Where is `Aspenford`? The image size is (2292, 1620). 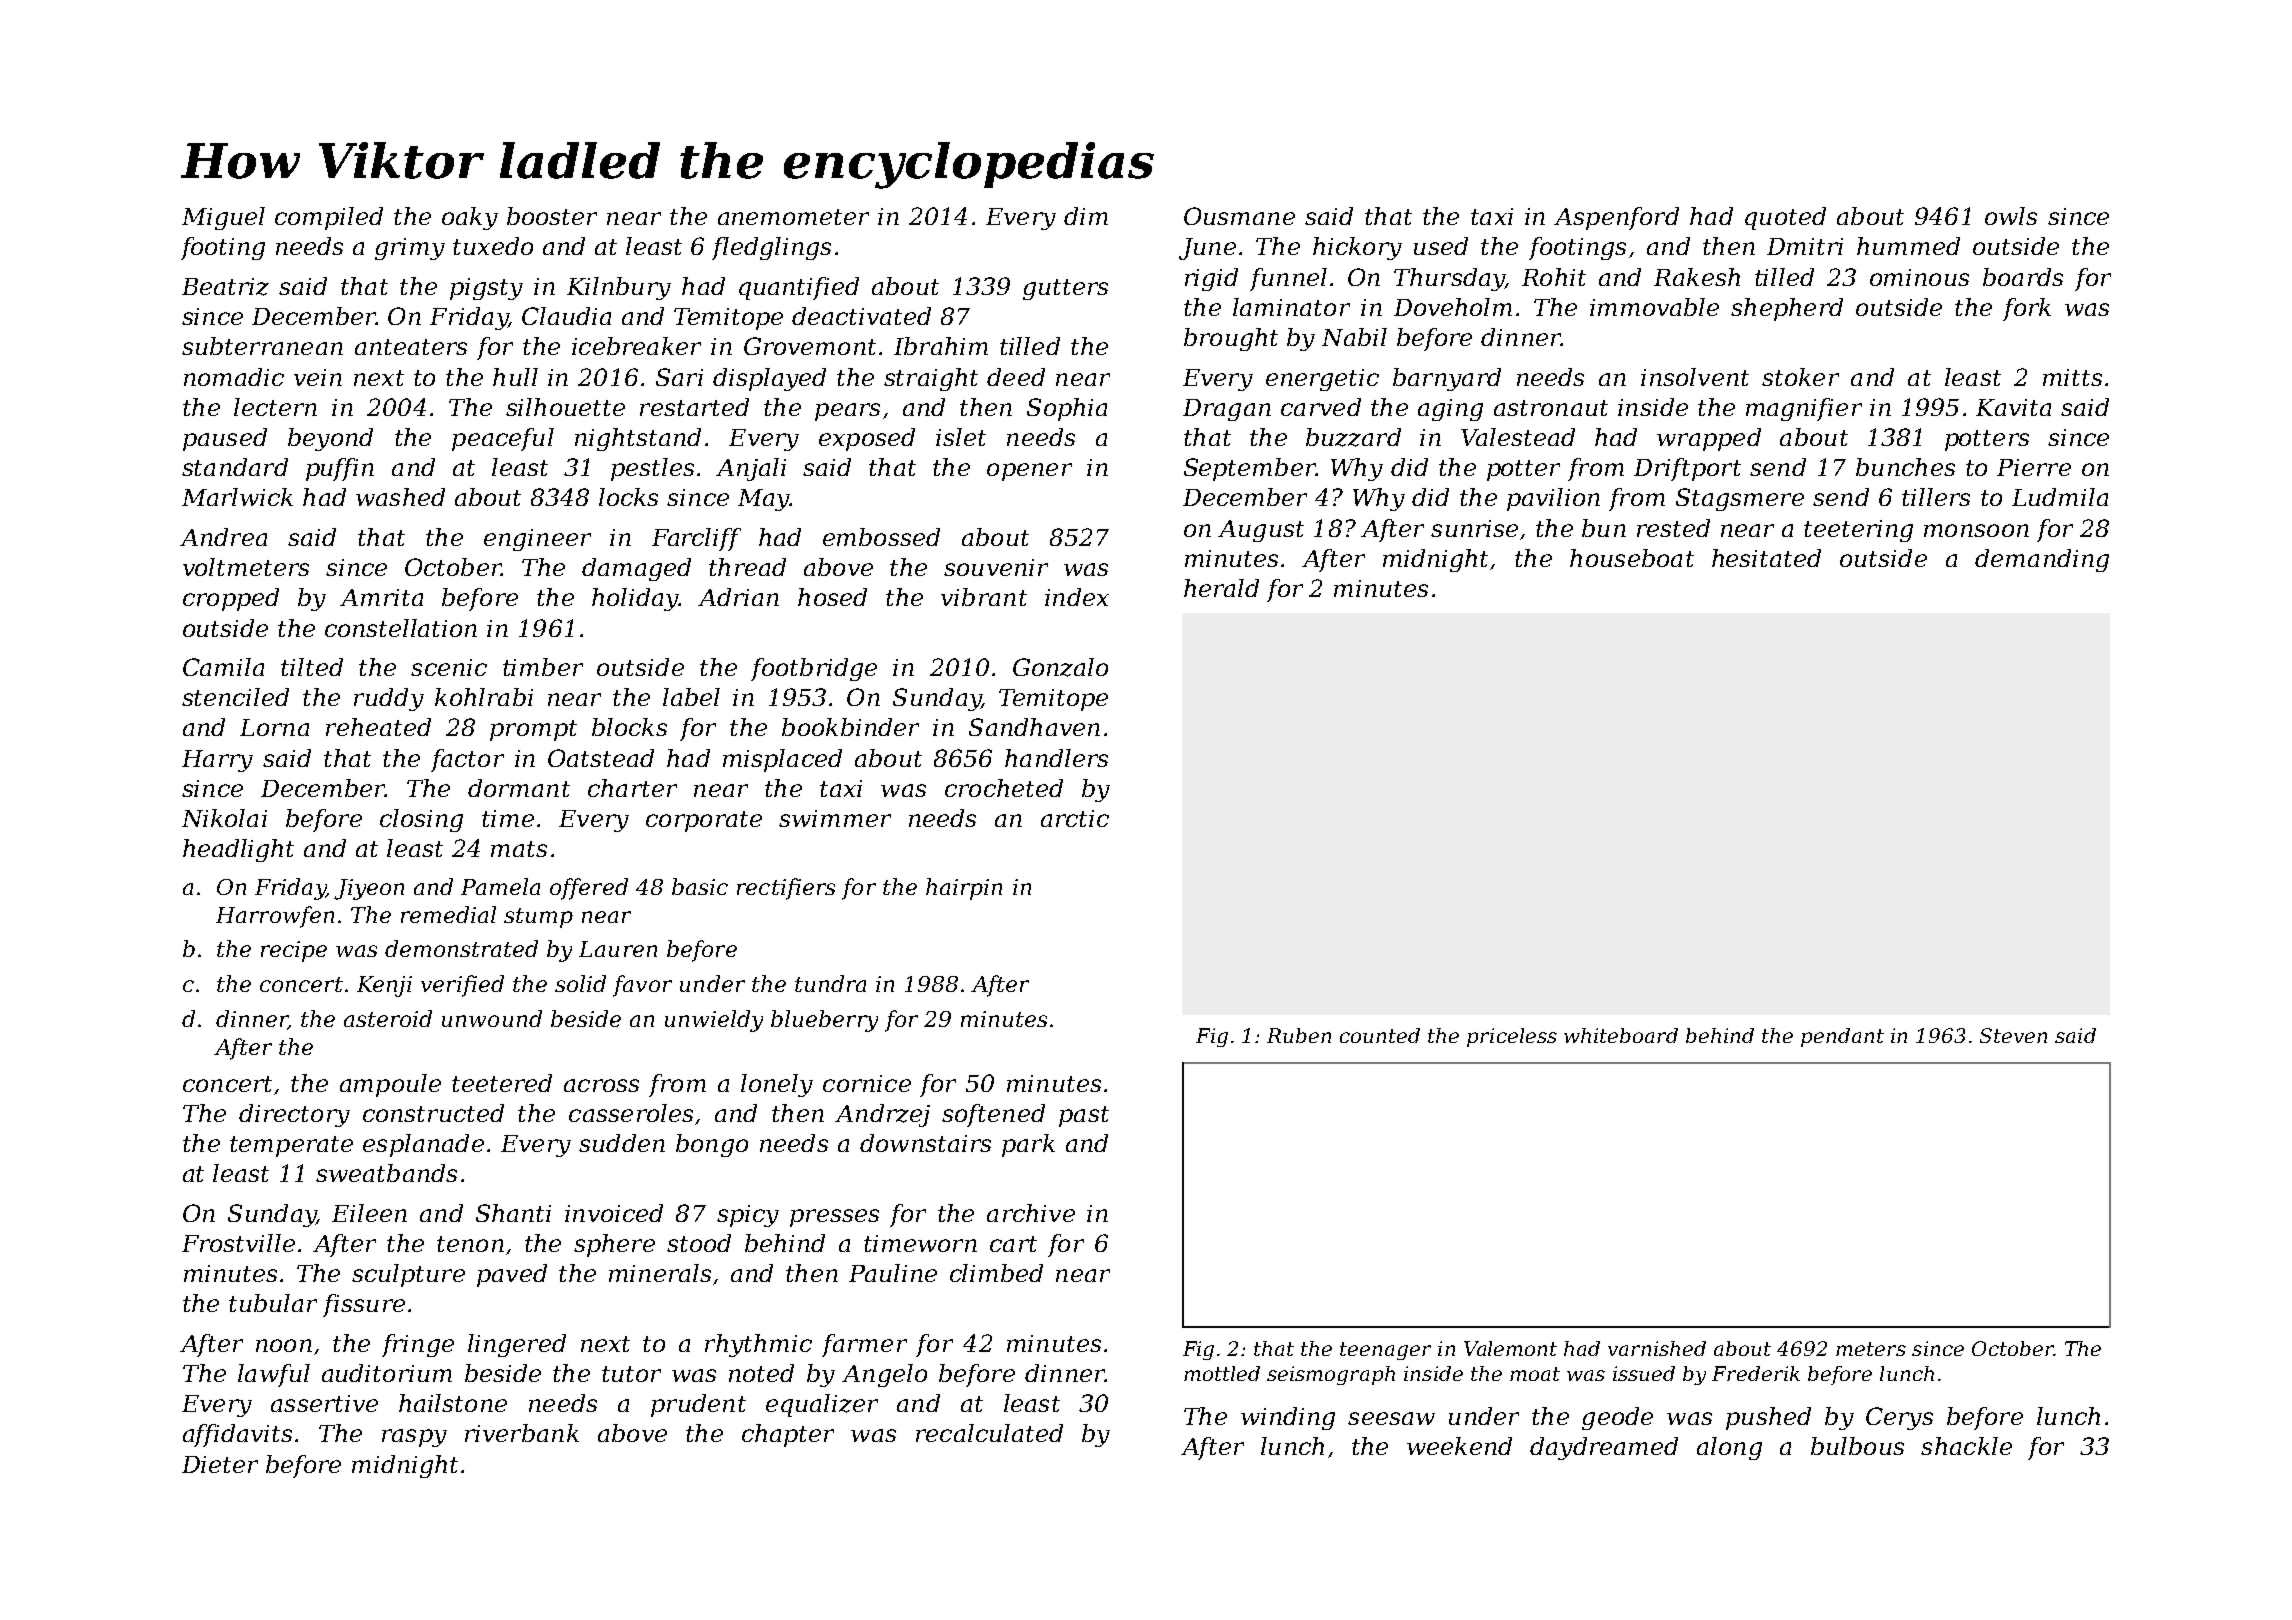 Aspenford is located at coordinates (1616, 218).
